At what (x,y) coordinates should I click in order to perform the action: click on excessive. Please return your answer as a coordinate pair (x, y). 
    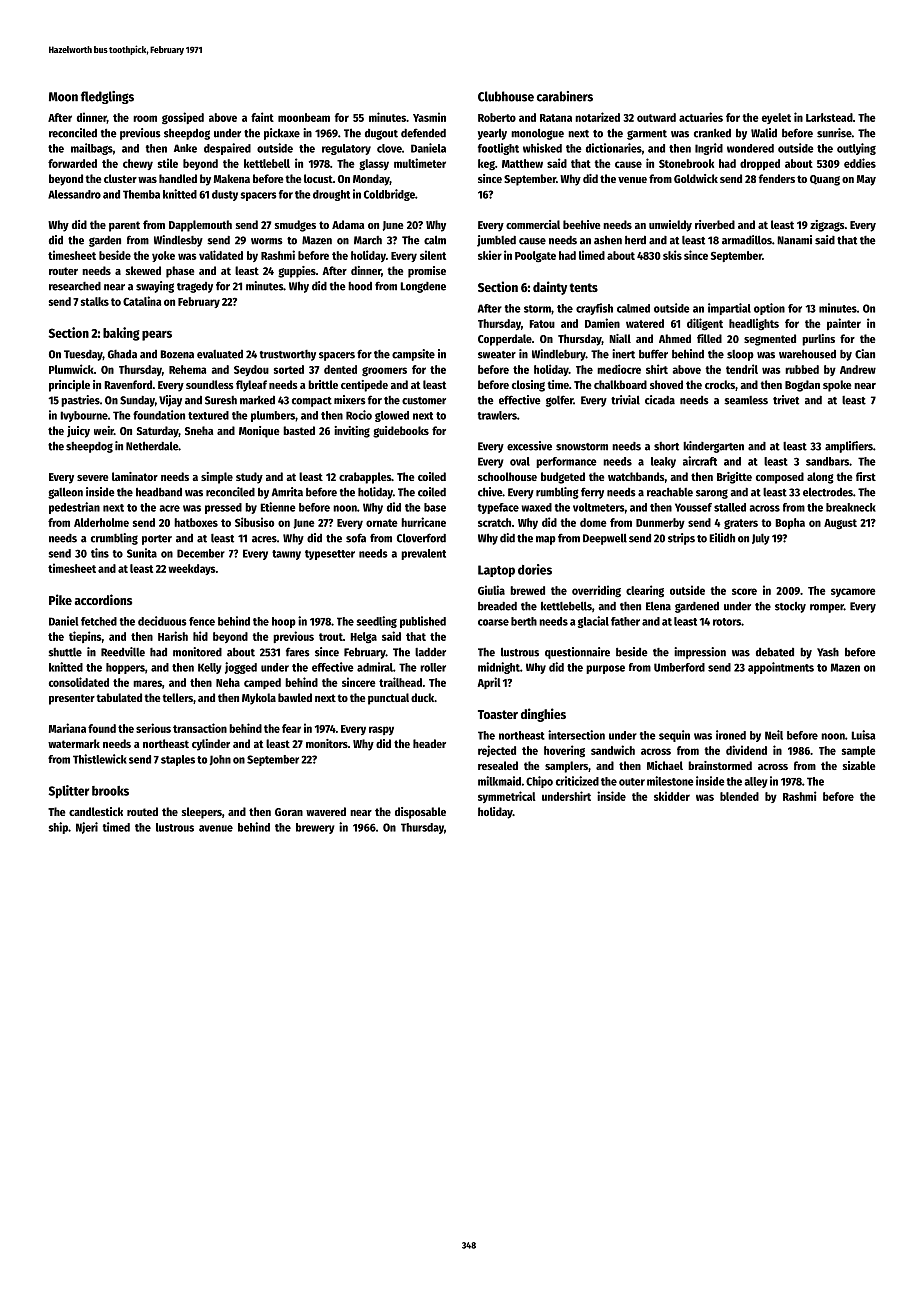
    Looking at the image, I should click on (529, 446).
